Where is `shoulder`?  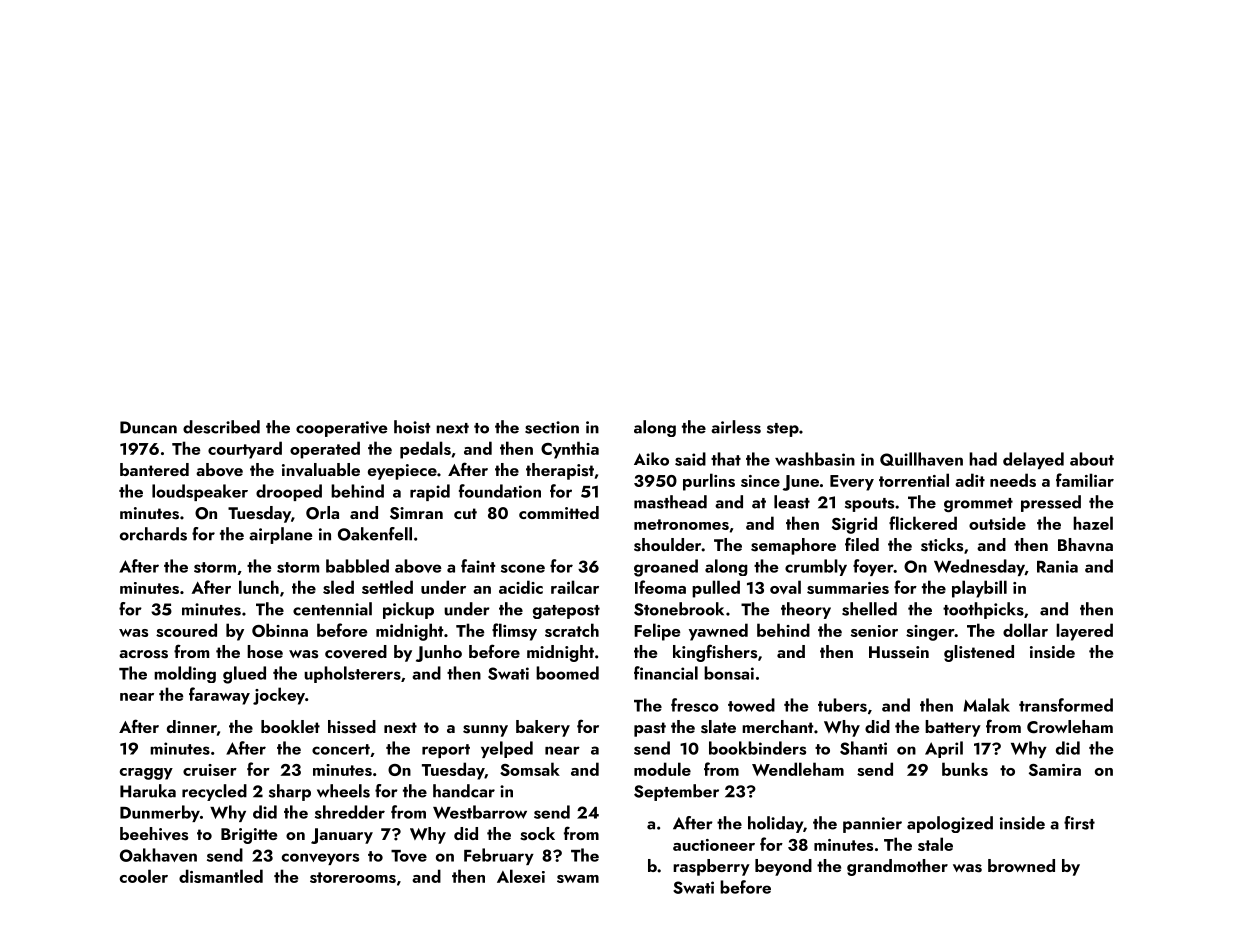
shoulder is located at coordinates (667, 545).
